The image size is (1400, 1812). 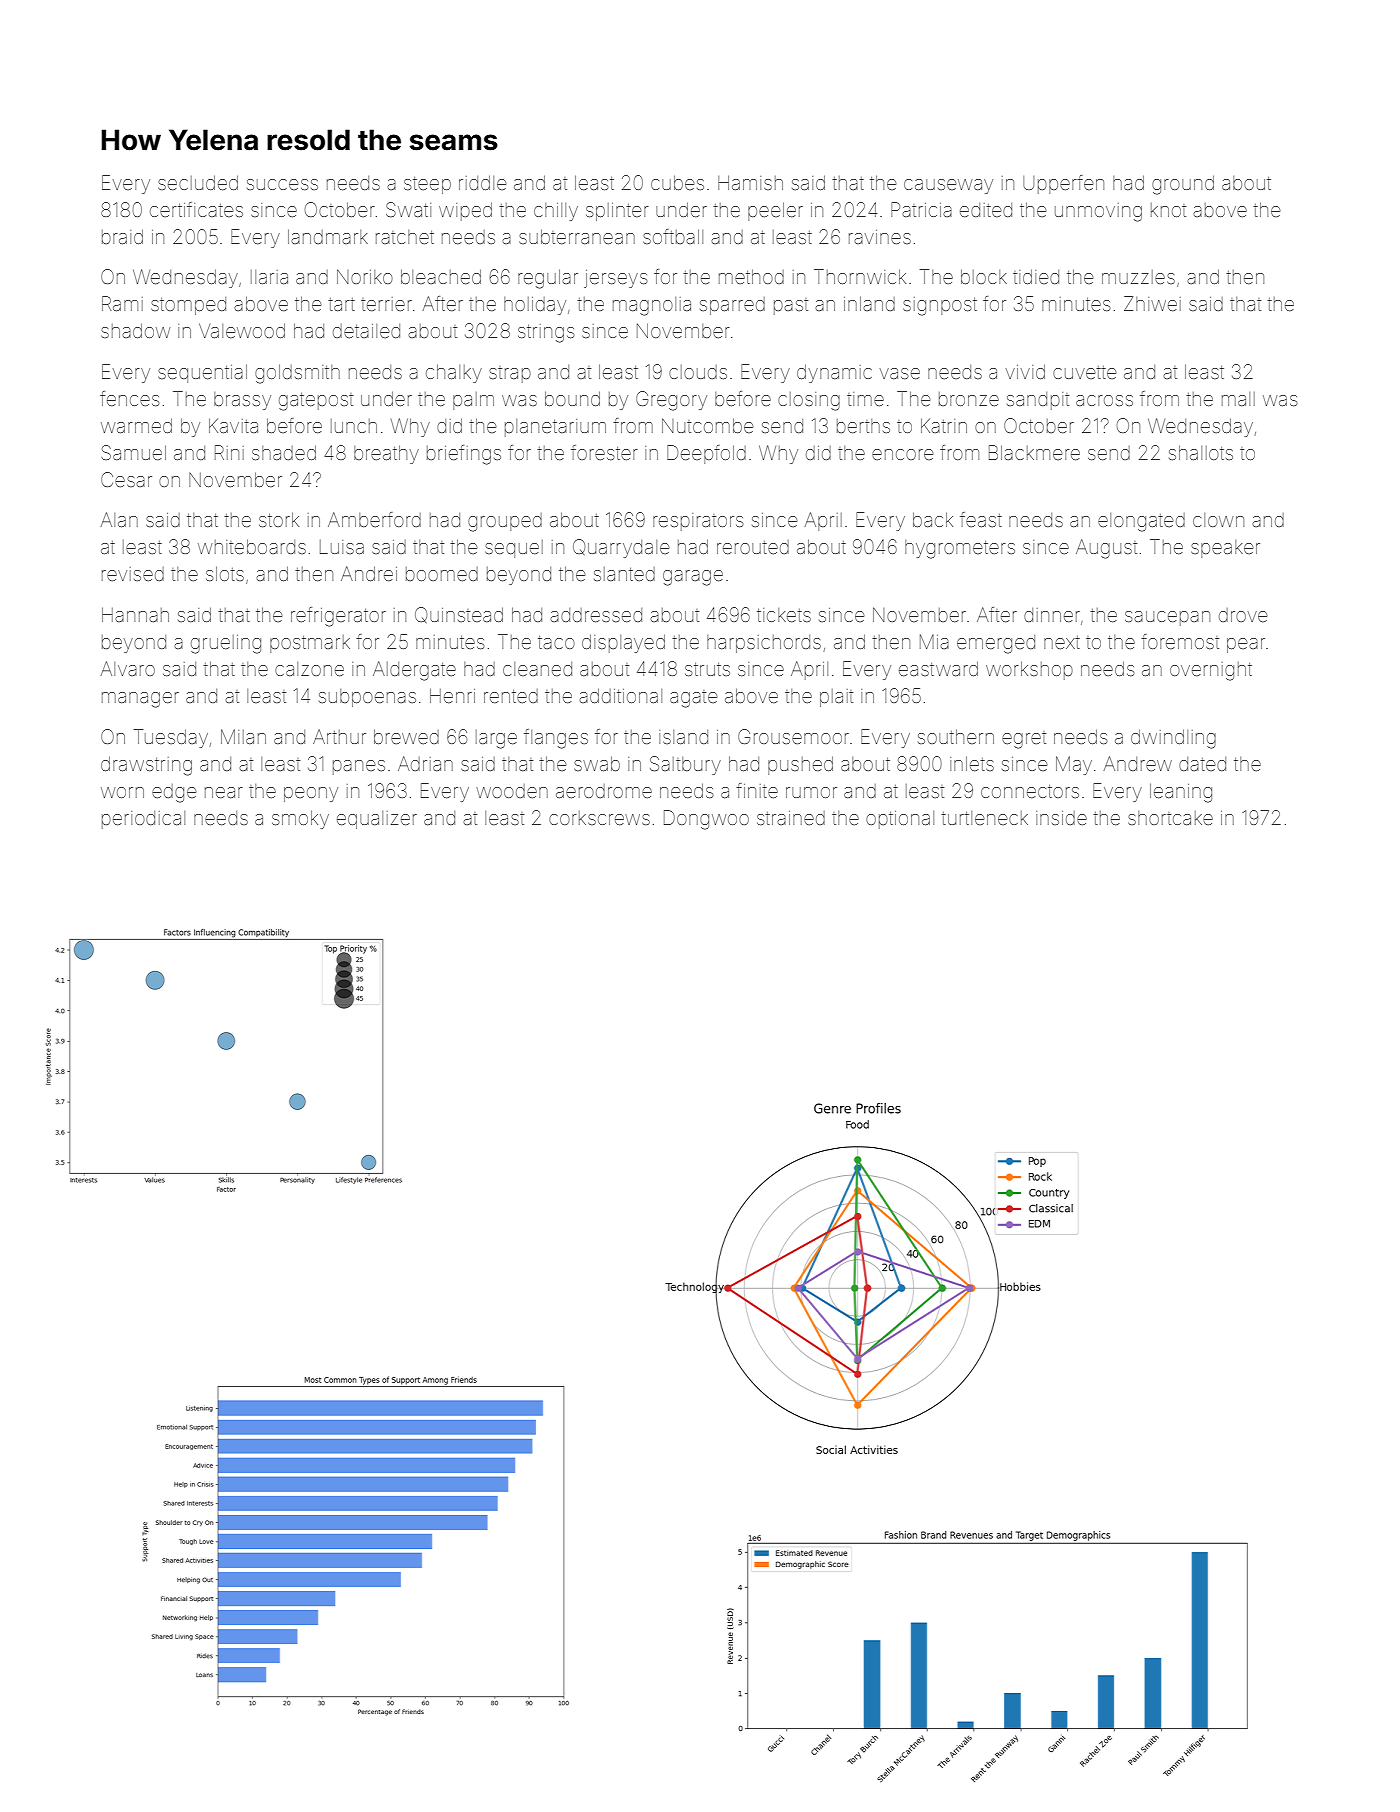 I want to click on drawstring, so click(x=146, y=766).
